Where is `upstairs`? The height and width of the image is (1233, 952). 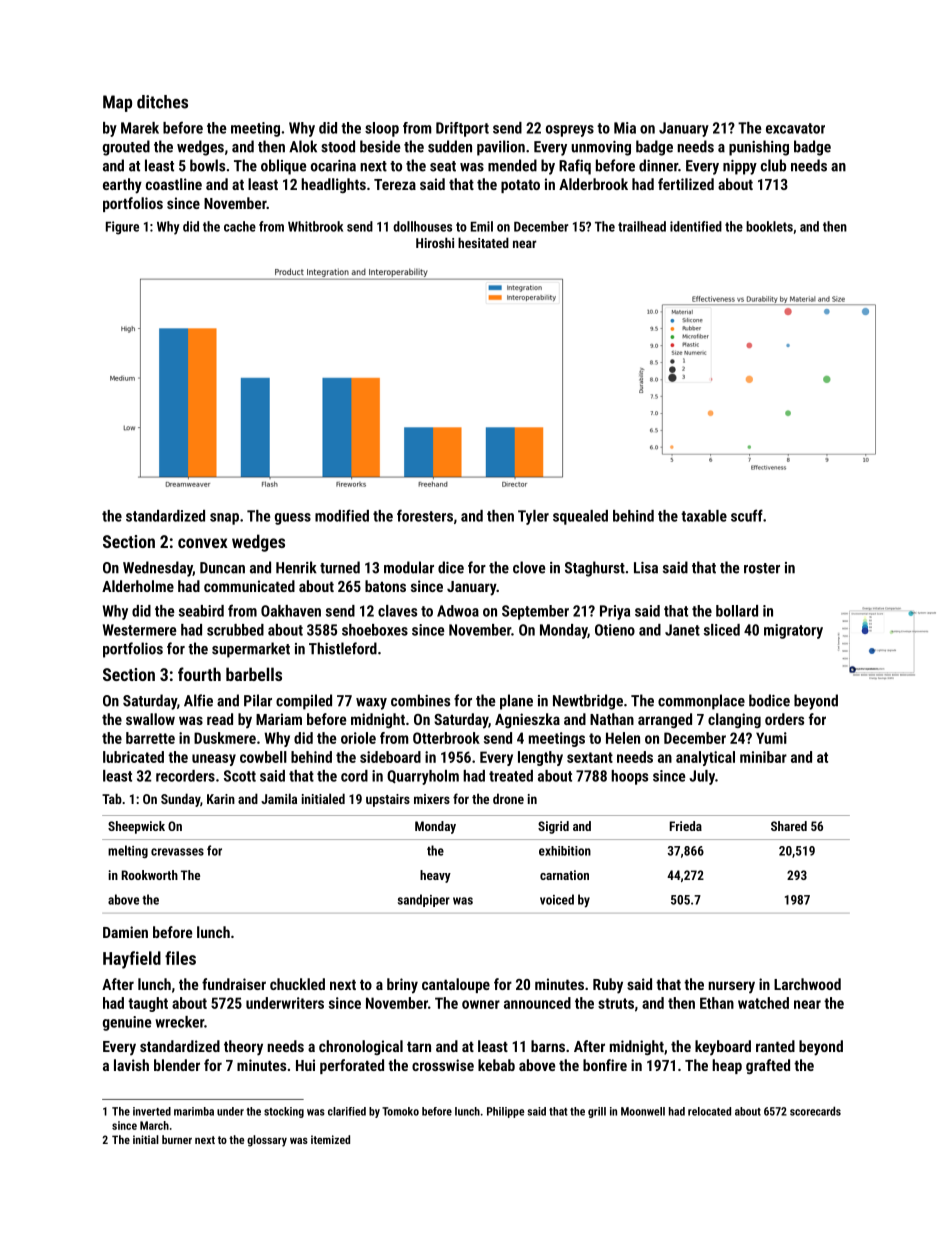 upstairs is located at coordinates (388, 800).
